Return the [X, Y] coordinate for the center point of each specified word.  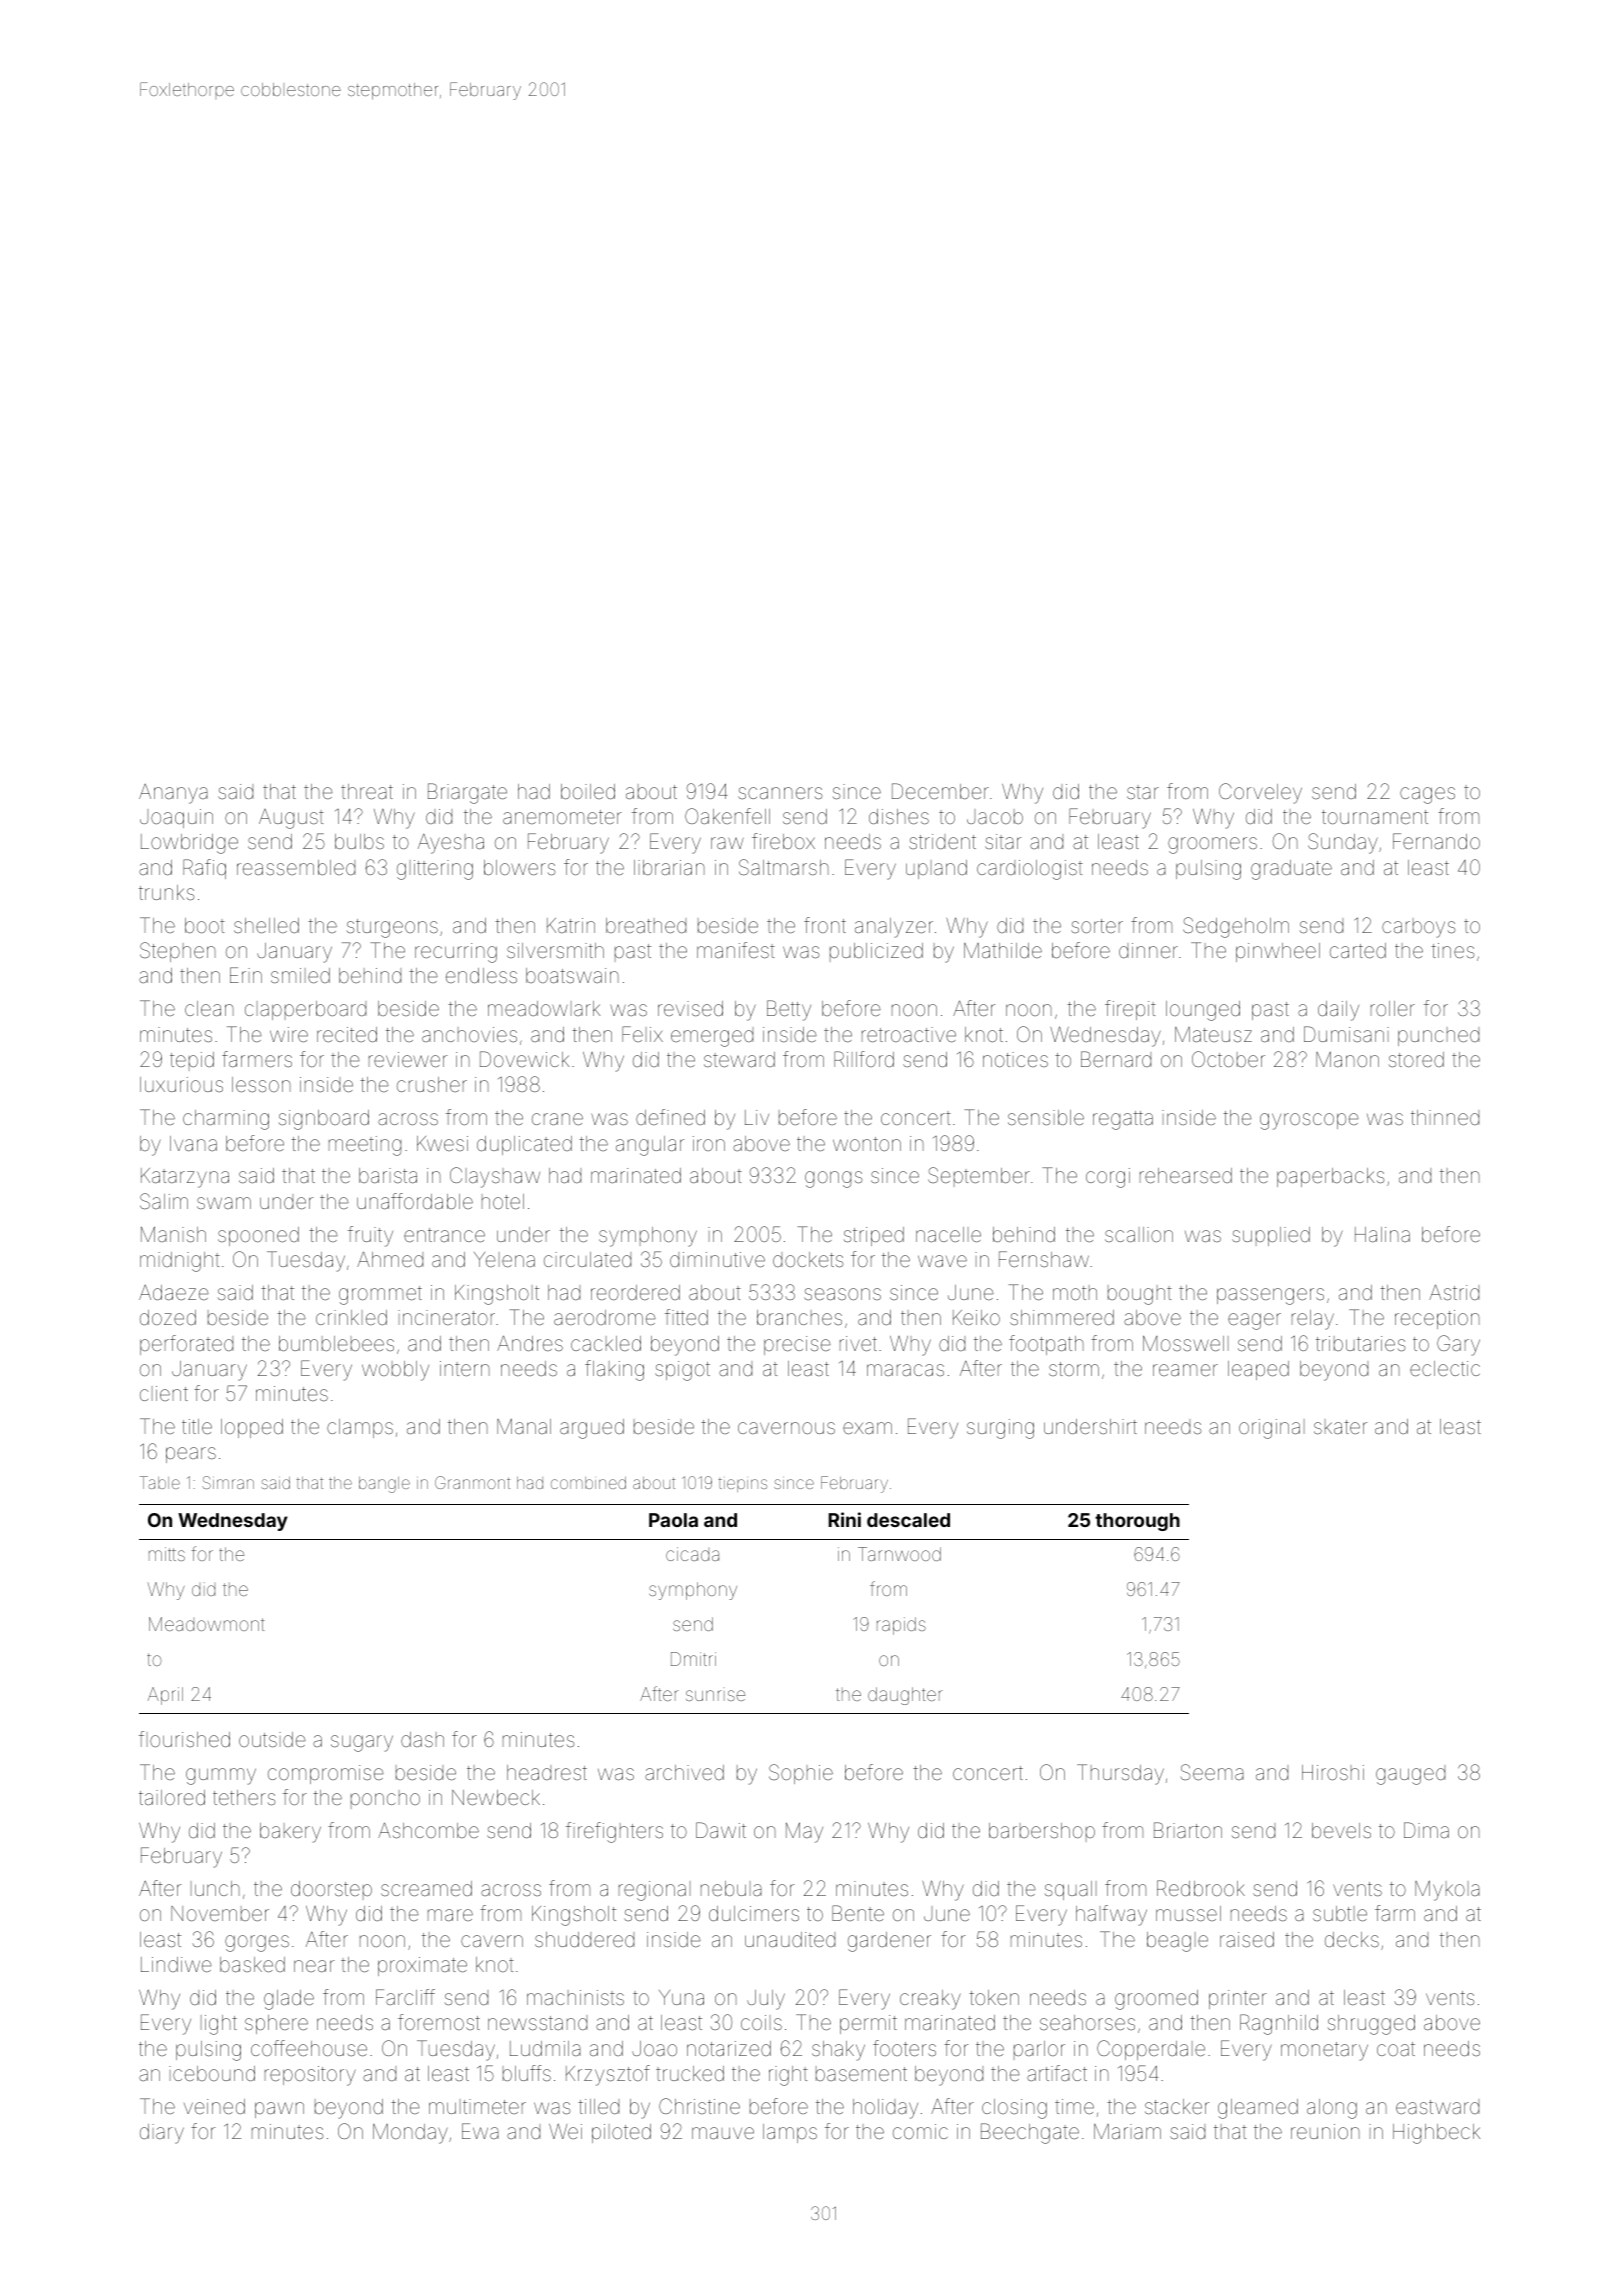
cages [1427, 795]
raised [1247, 1939]
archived [684, 1772]
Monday [410, 2134]
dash [422, 1739]
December [940, 791]
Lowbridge [189, 844]
